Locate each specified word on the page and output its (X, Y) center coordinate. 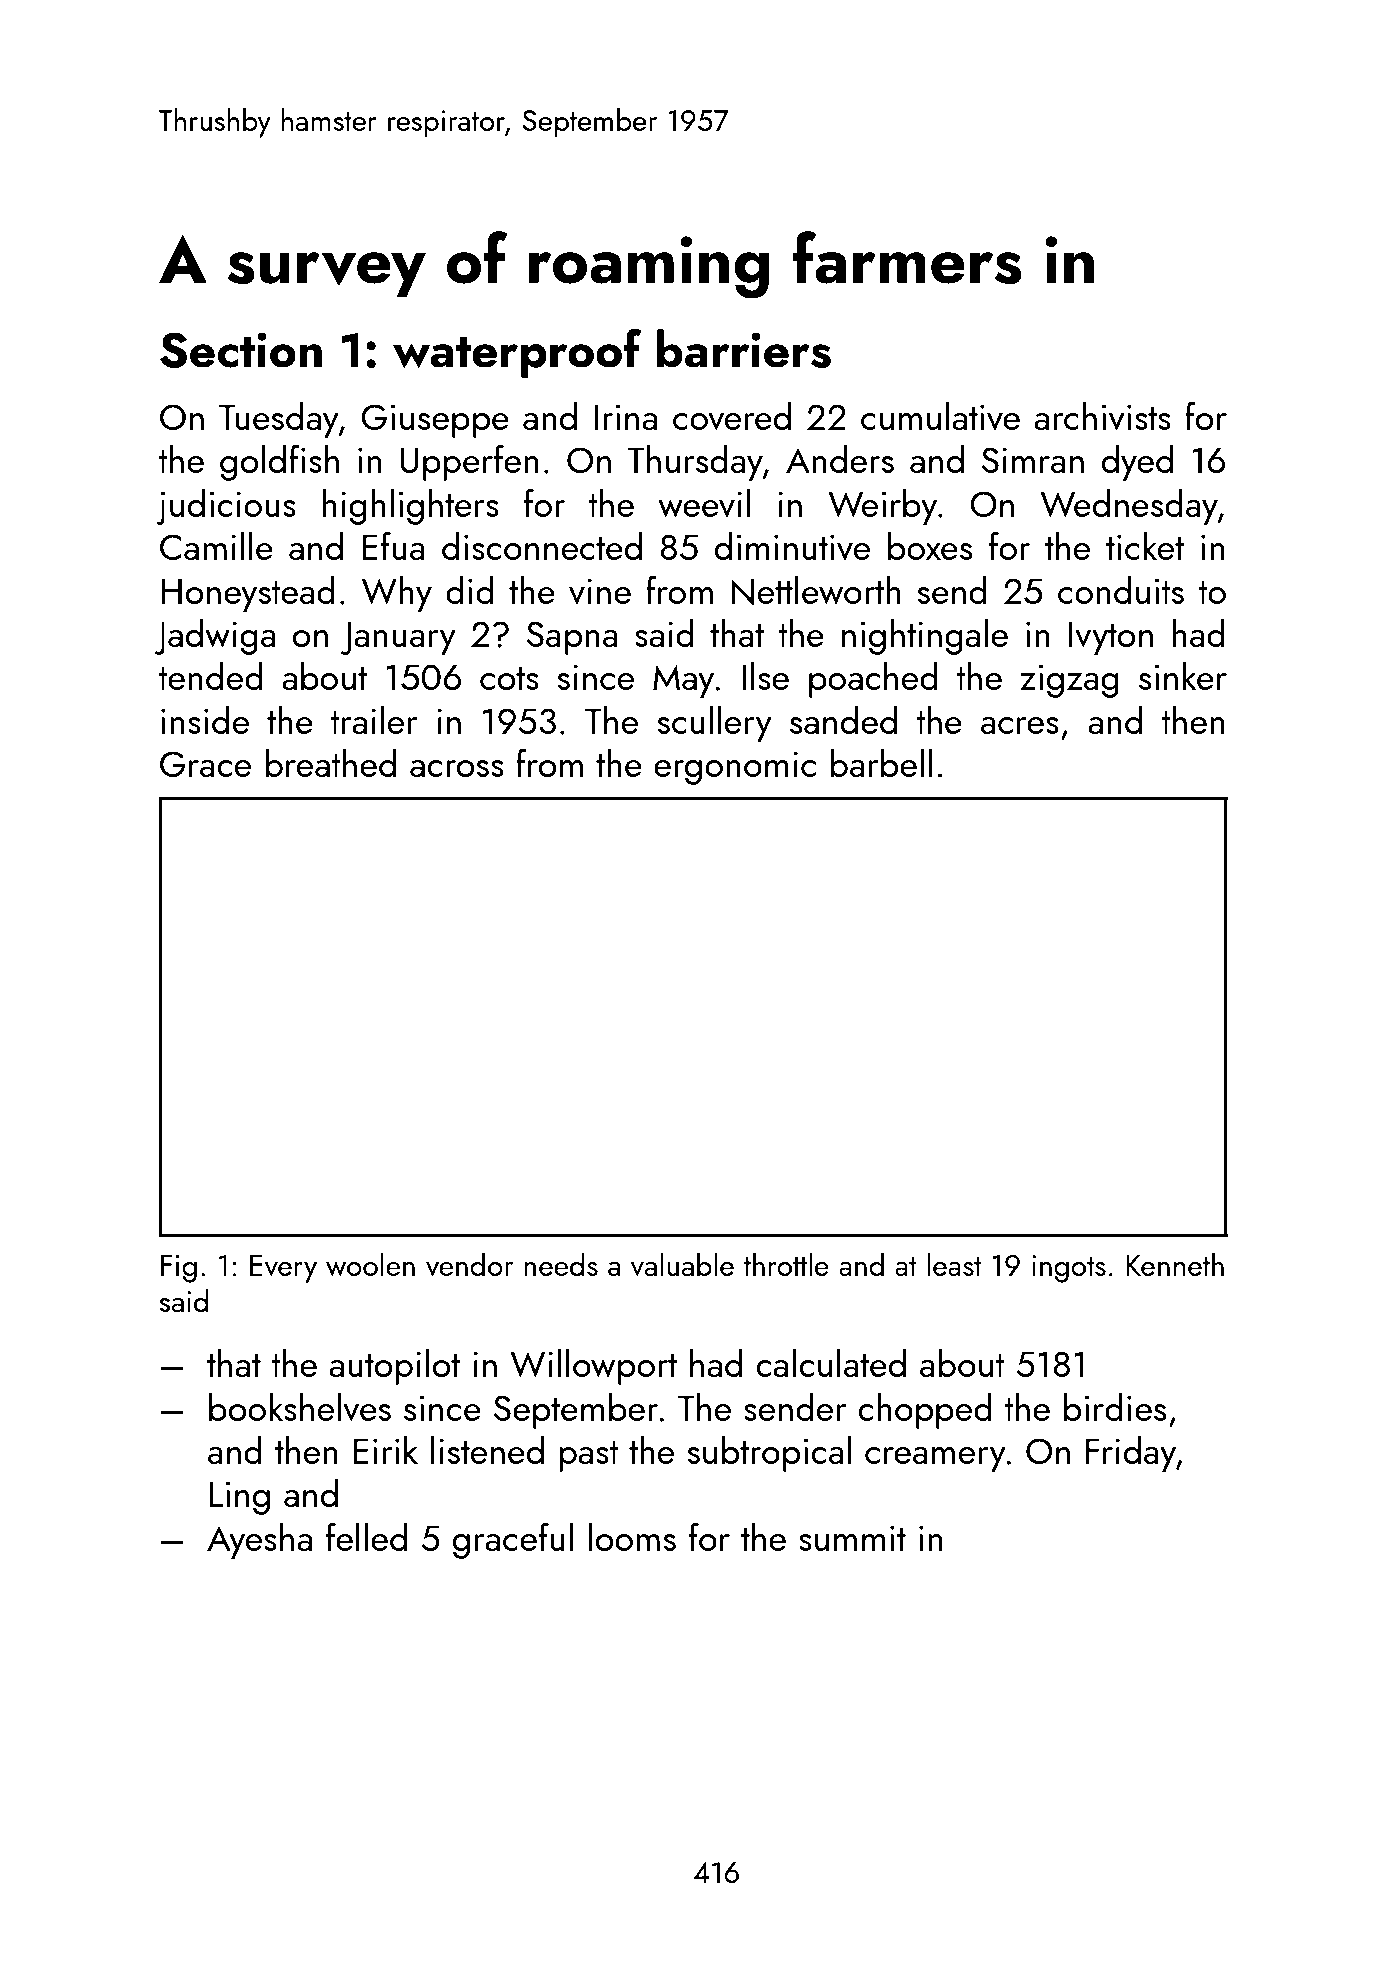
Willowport (593, 1367)
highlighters (410, 507)
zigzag (1069, 681)
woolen (370, 1264)
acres (1020, 725)
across (457, 768)
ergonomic (735, 768)
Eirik (386, 1450)
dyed (1137, 463)
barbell (881, 763)
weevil (704, 503)
